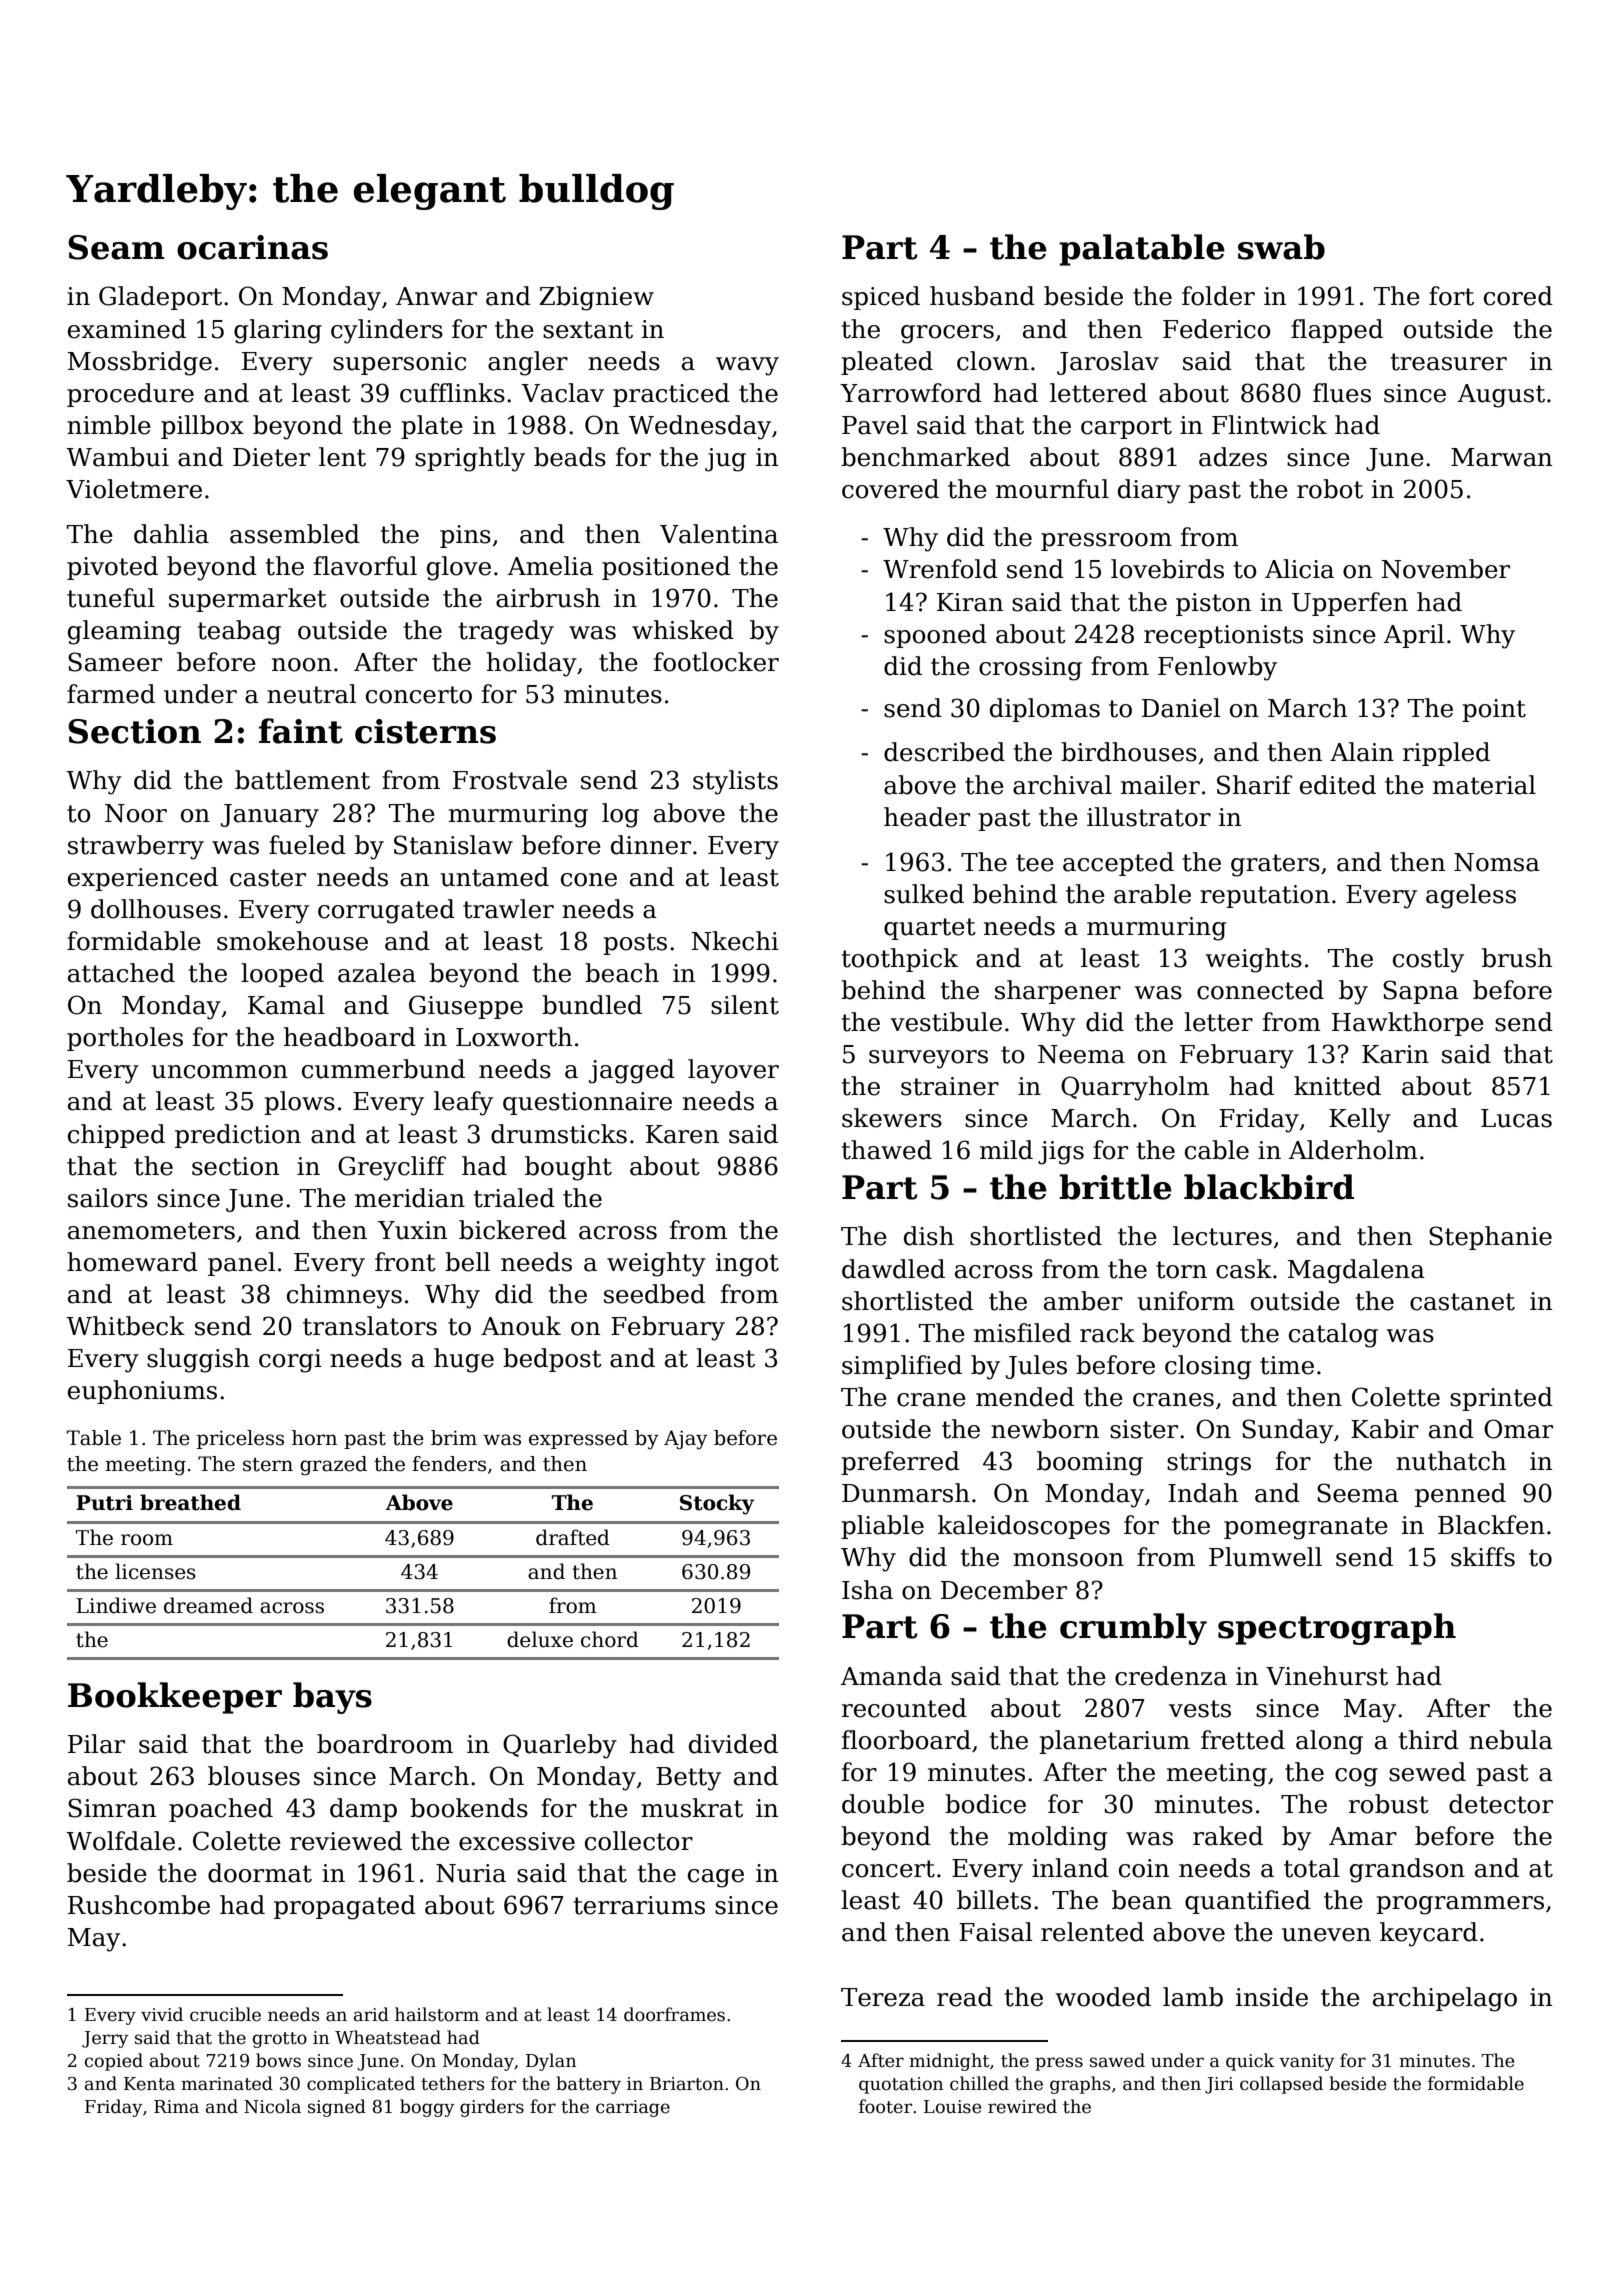 The height and width of the screenshot is (2292, 1620). What do you see at coordinates (883, 1804) in the screenshot?
I see `double` at bounding box center [883, 1804].
